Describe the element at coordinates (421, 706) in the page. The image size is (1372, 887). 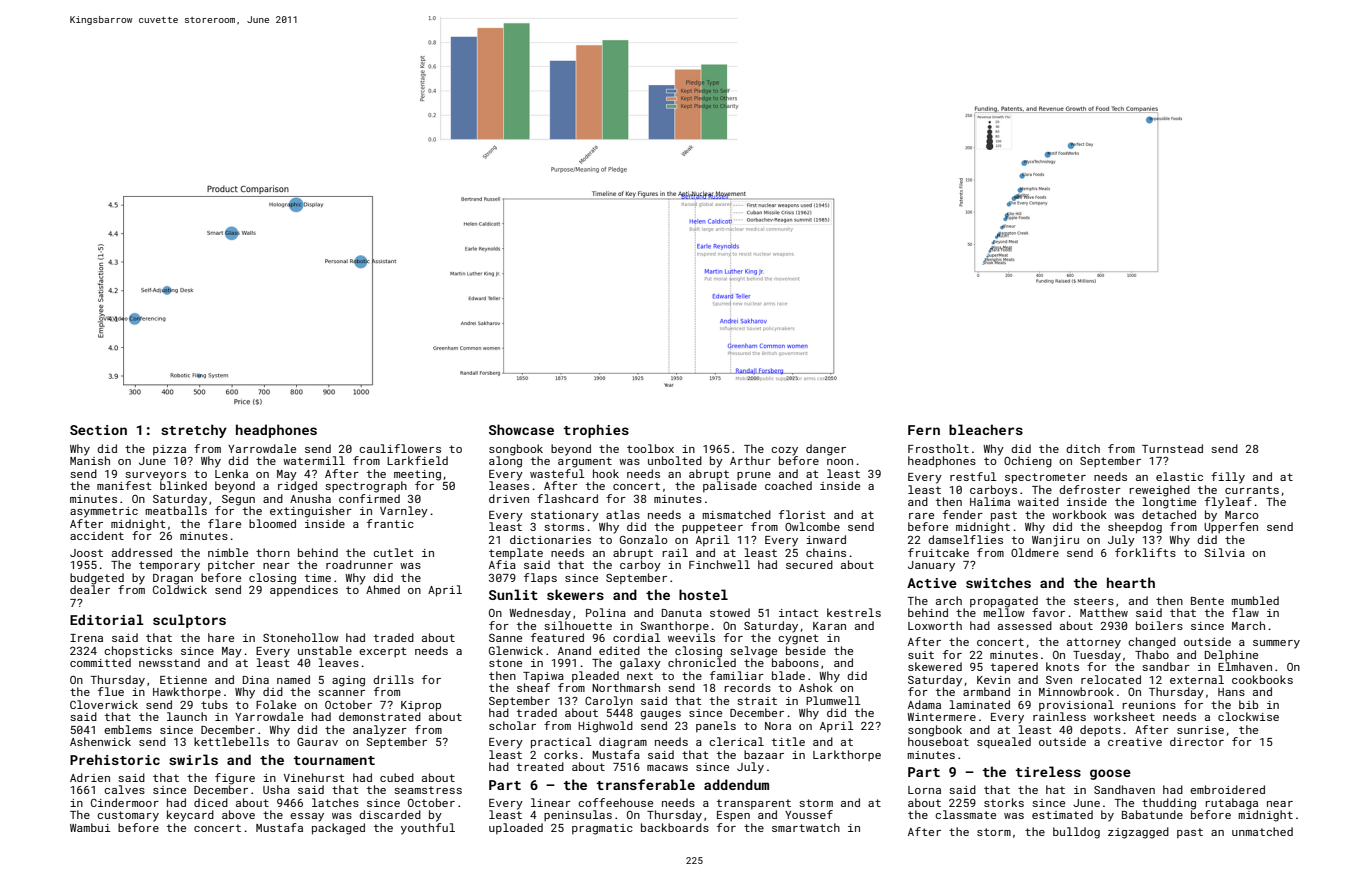
I see `Kiprop` at that location.
